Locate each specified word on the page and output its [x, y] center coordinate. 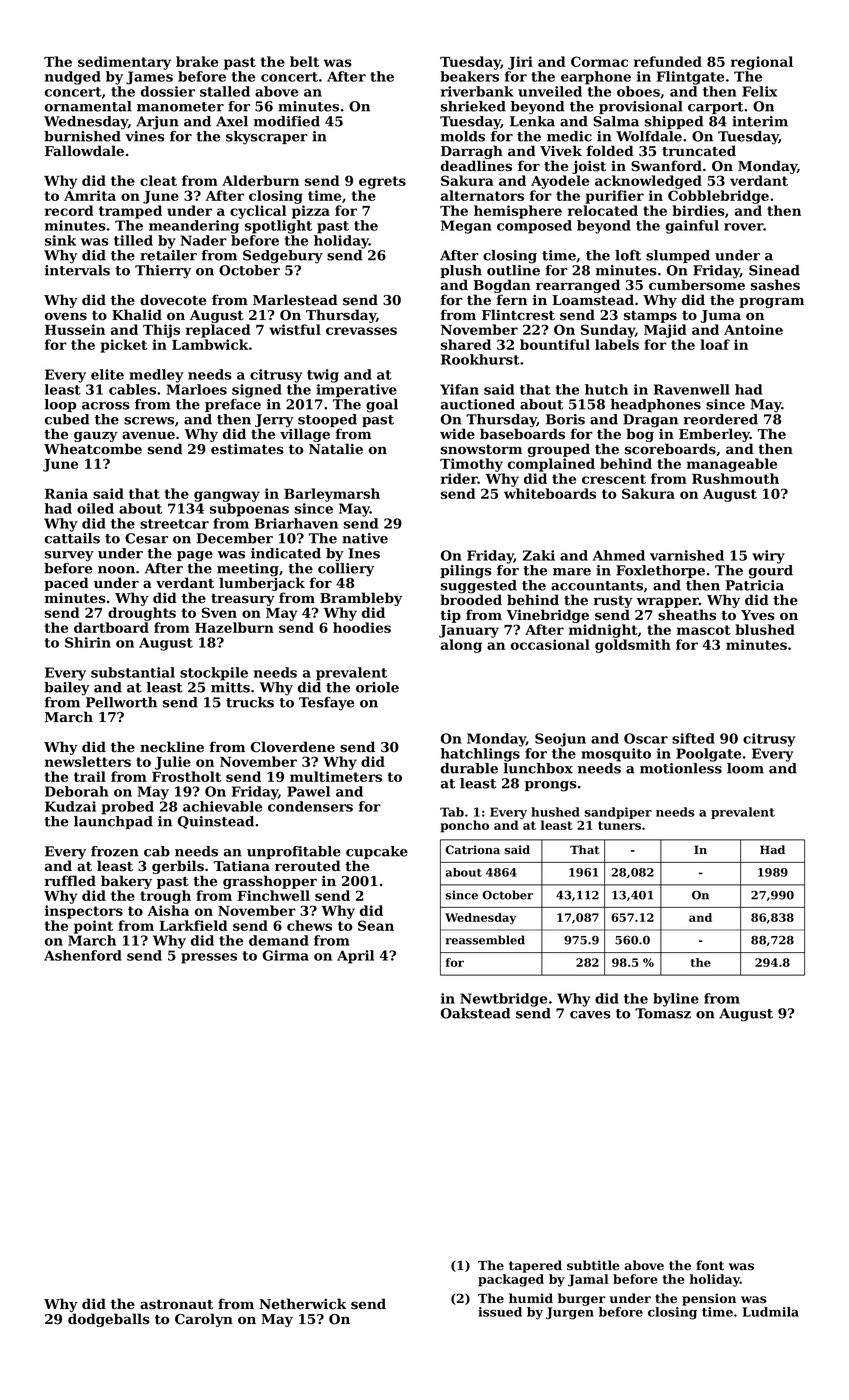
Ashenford [83, 955]
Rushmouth [735, 478]
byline [676, 1000]
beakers [469, 76]
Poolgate [708, 755]
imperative [356, 391]
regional [762, 63]
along [461, 646]
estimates [247, 449]
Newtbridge [503, 1000]
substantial [133, 672]
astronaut [176, 1305]
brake [197, 61]
